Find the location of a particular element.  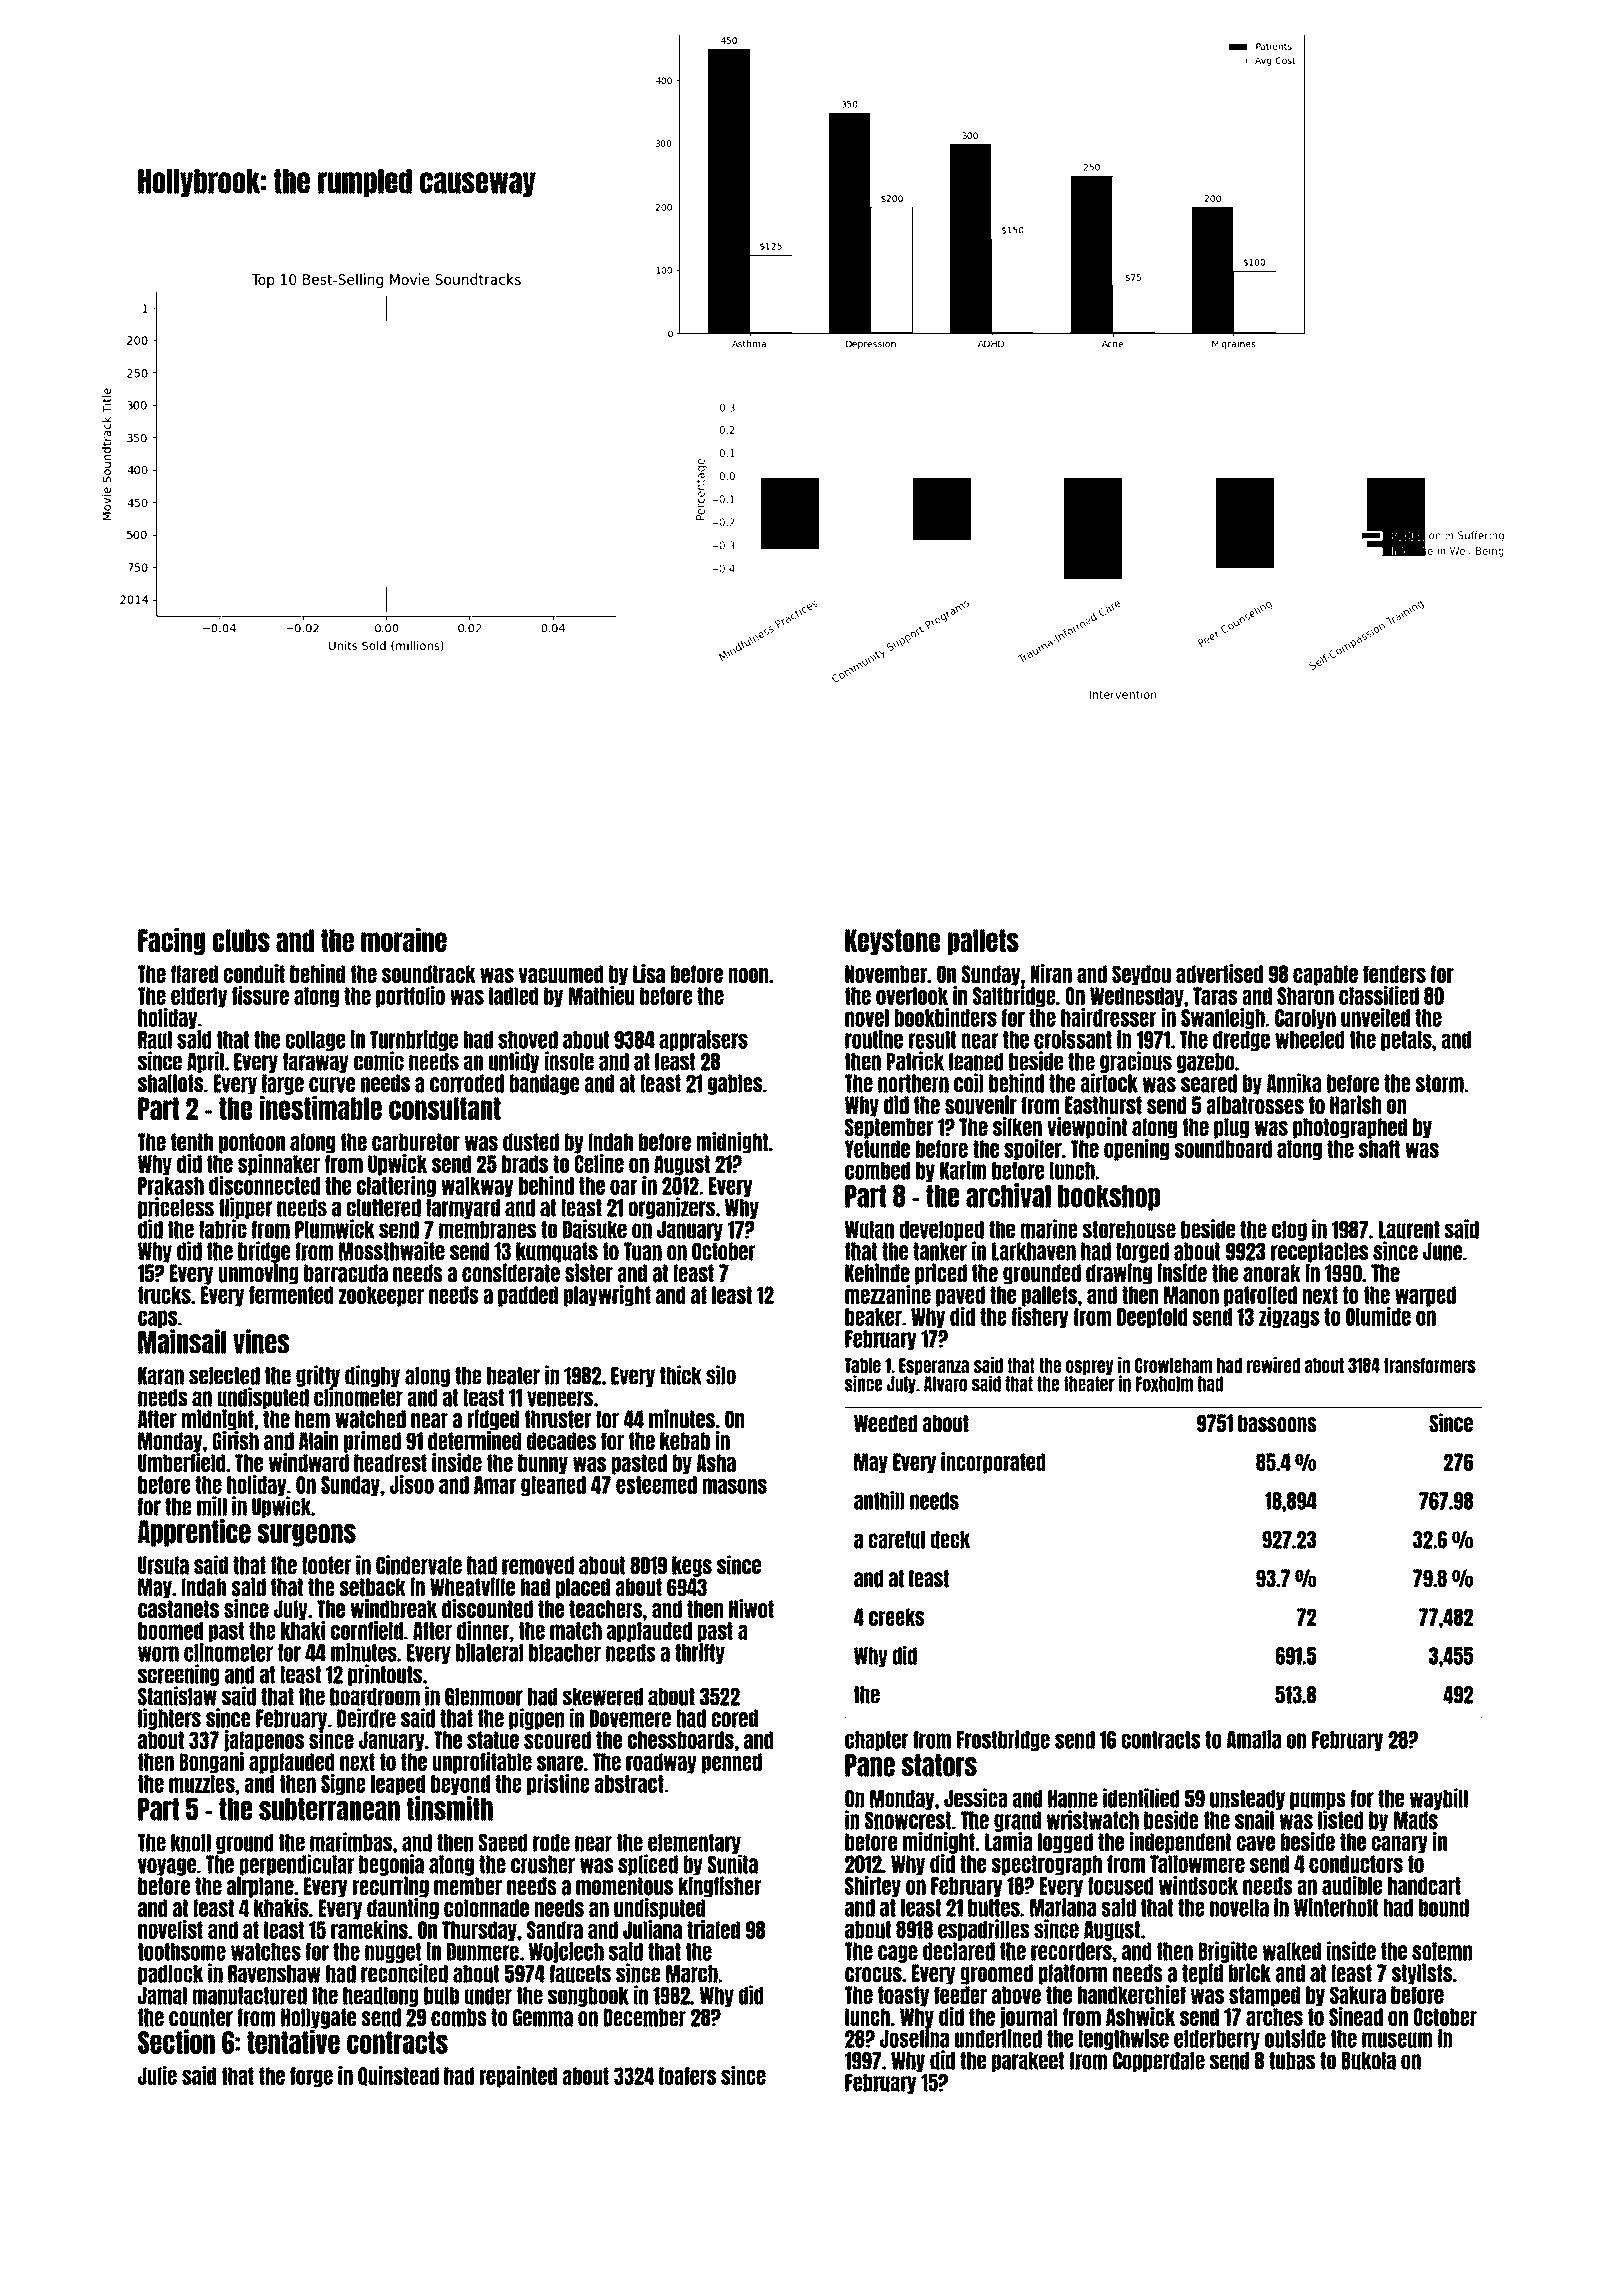

tinsmith is located at coordinates (450, 1808).
